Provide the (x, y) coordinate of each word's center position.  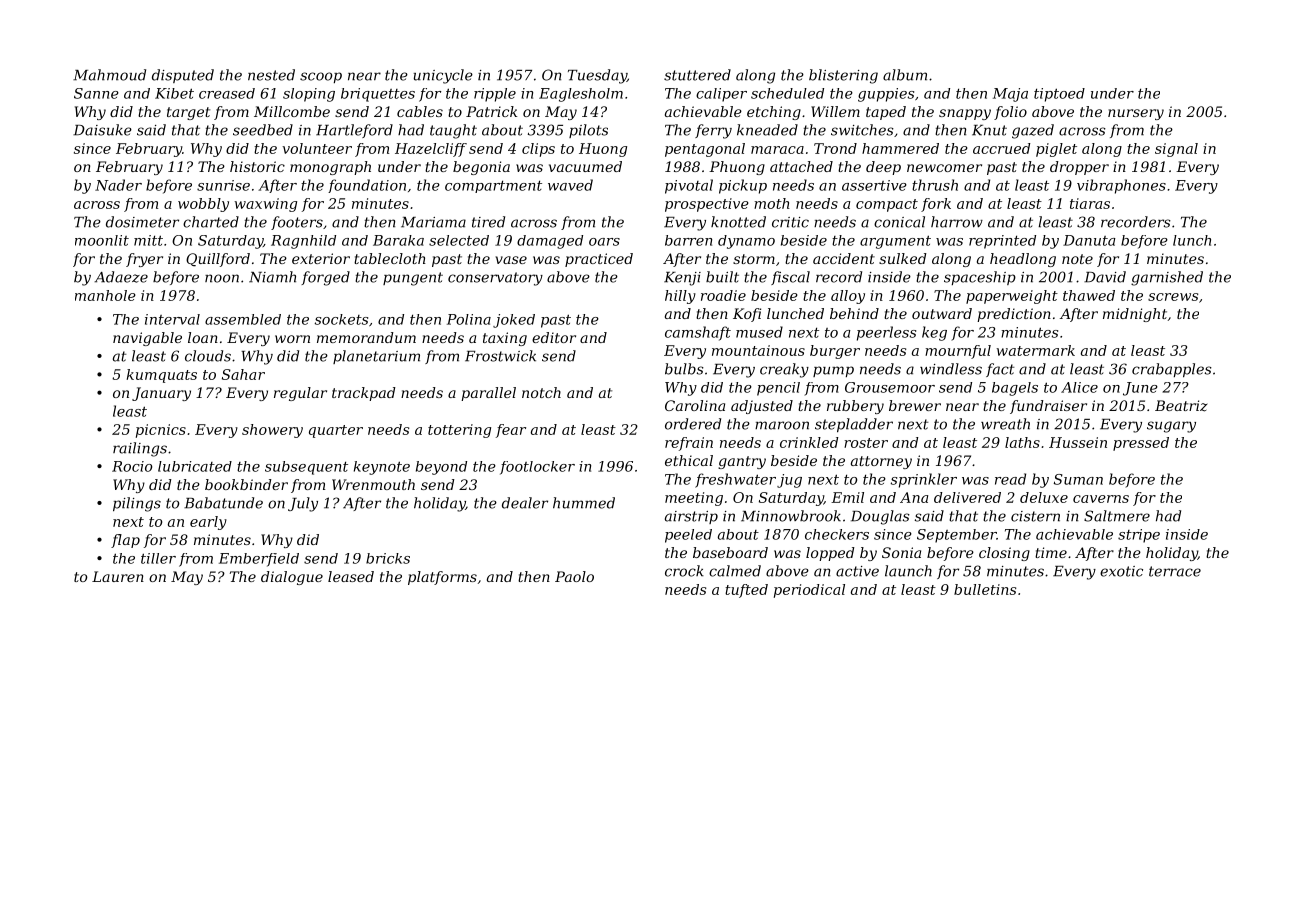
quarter (336, 431)
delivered (967, 497)
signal (1176, 150)
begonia (481, 168)
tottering (459, 431)
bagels (1015, 389)
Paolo (574, 576)
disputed (183, 76)
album (905, 75)
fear (511, 431)
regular (300, 394)
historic (257, 166)
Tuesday (597, 76)
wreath (1005, 424)
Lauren (118, 576)
